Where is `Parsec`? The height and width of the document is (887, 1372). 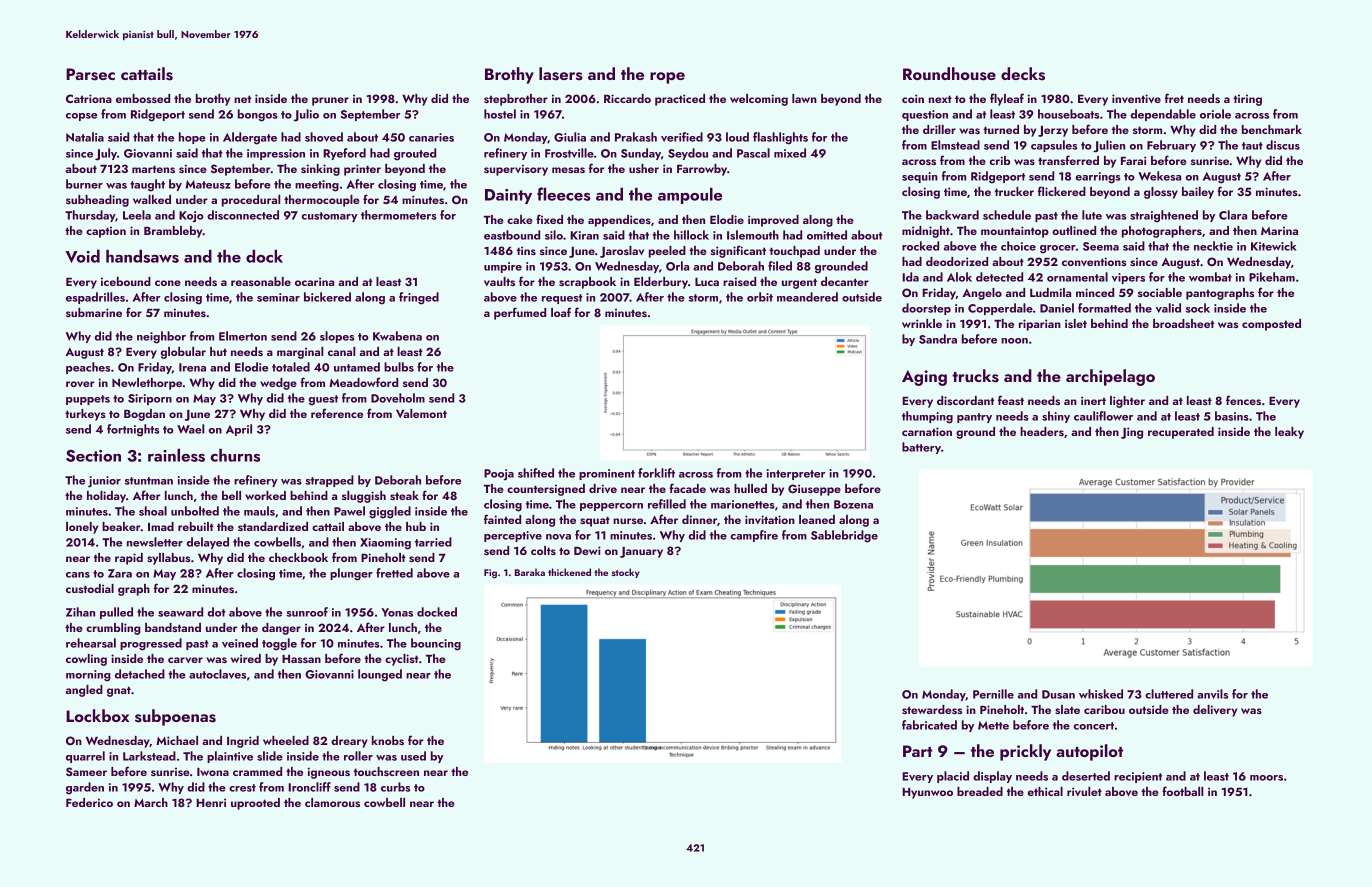 Parsec is located at coordinates (90, 74).
